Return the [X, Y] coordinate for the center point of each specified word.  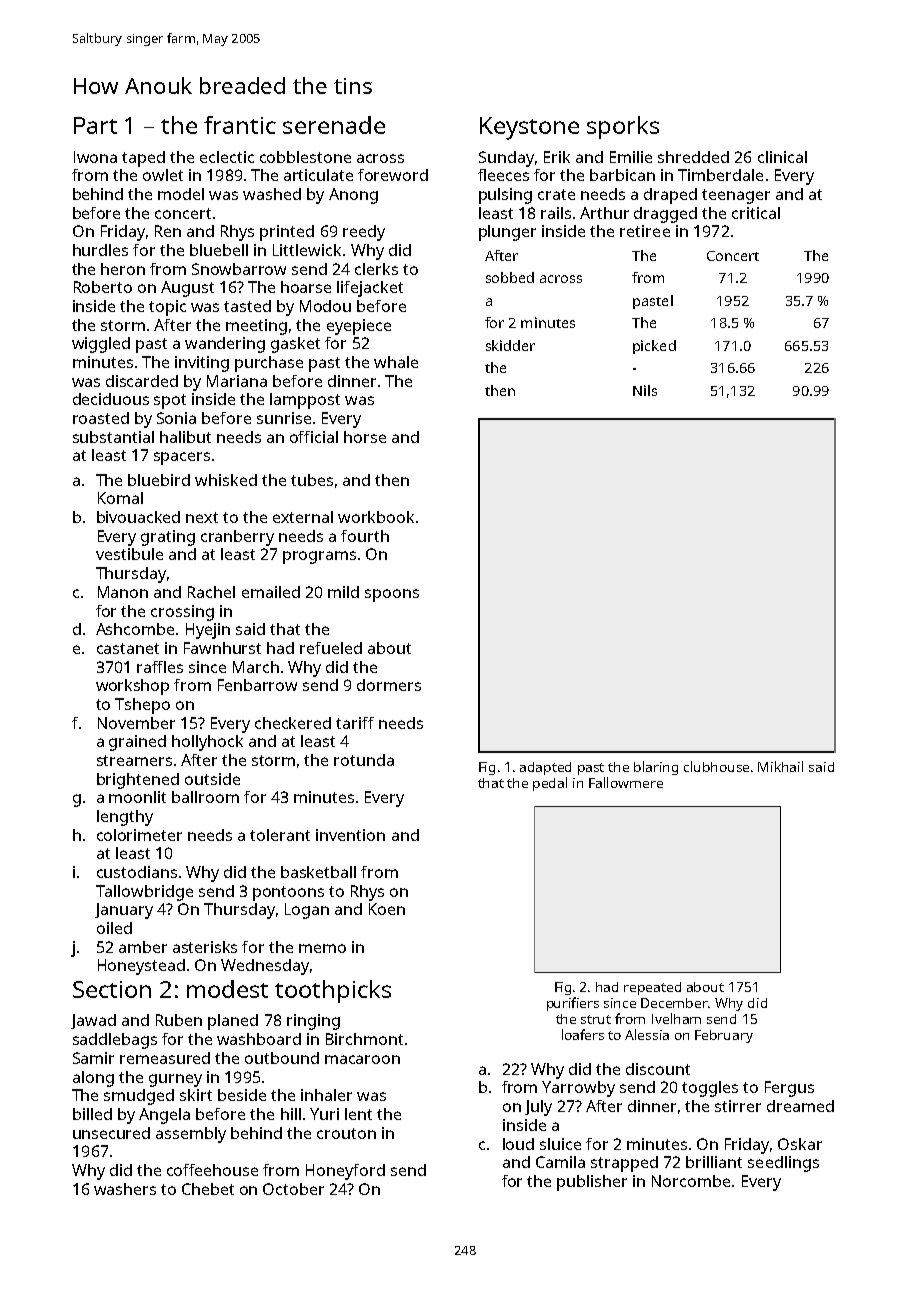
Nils [645, 390]
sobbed [510, 277]
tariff [355, 723]
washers [125, 1189]
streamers [134, 760]
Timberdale [720, 175]
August [187, 289]
